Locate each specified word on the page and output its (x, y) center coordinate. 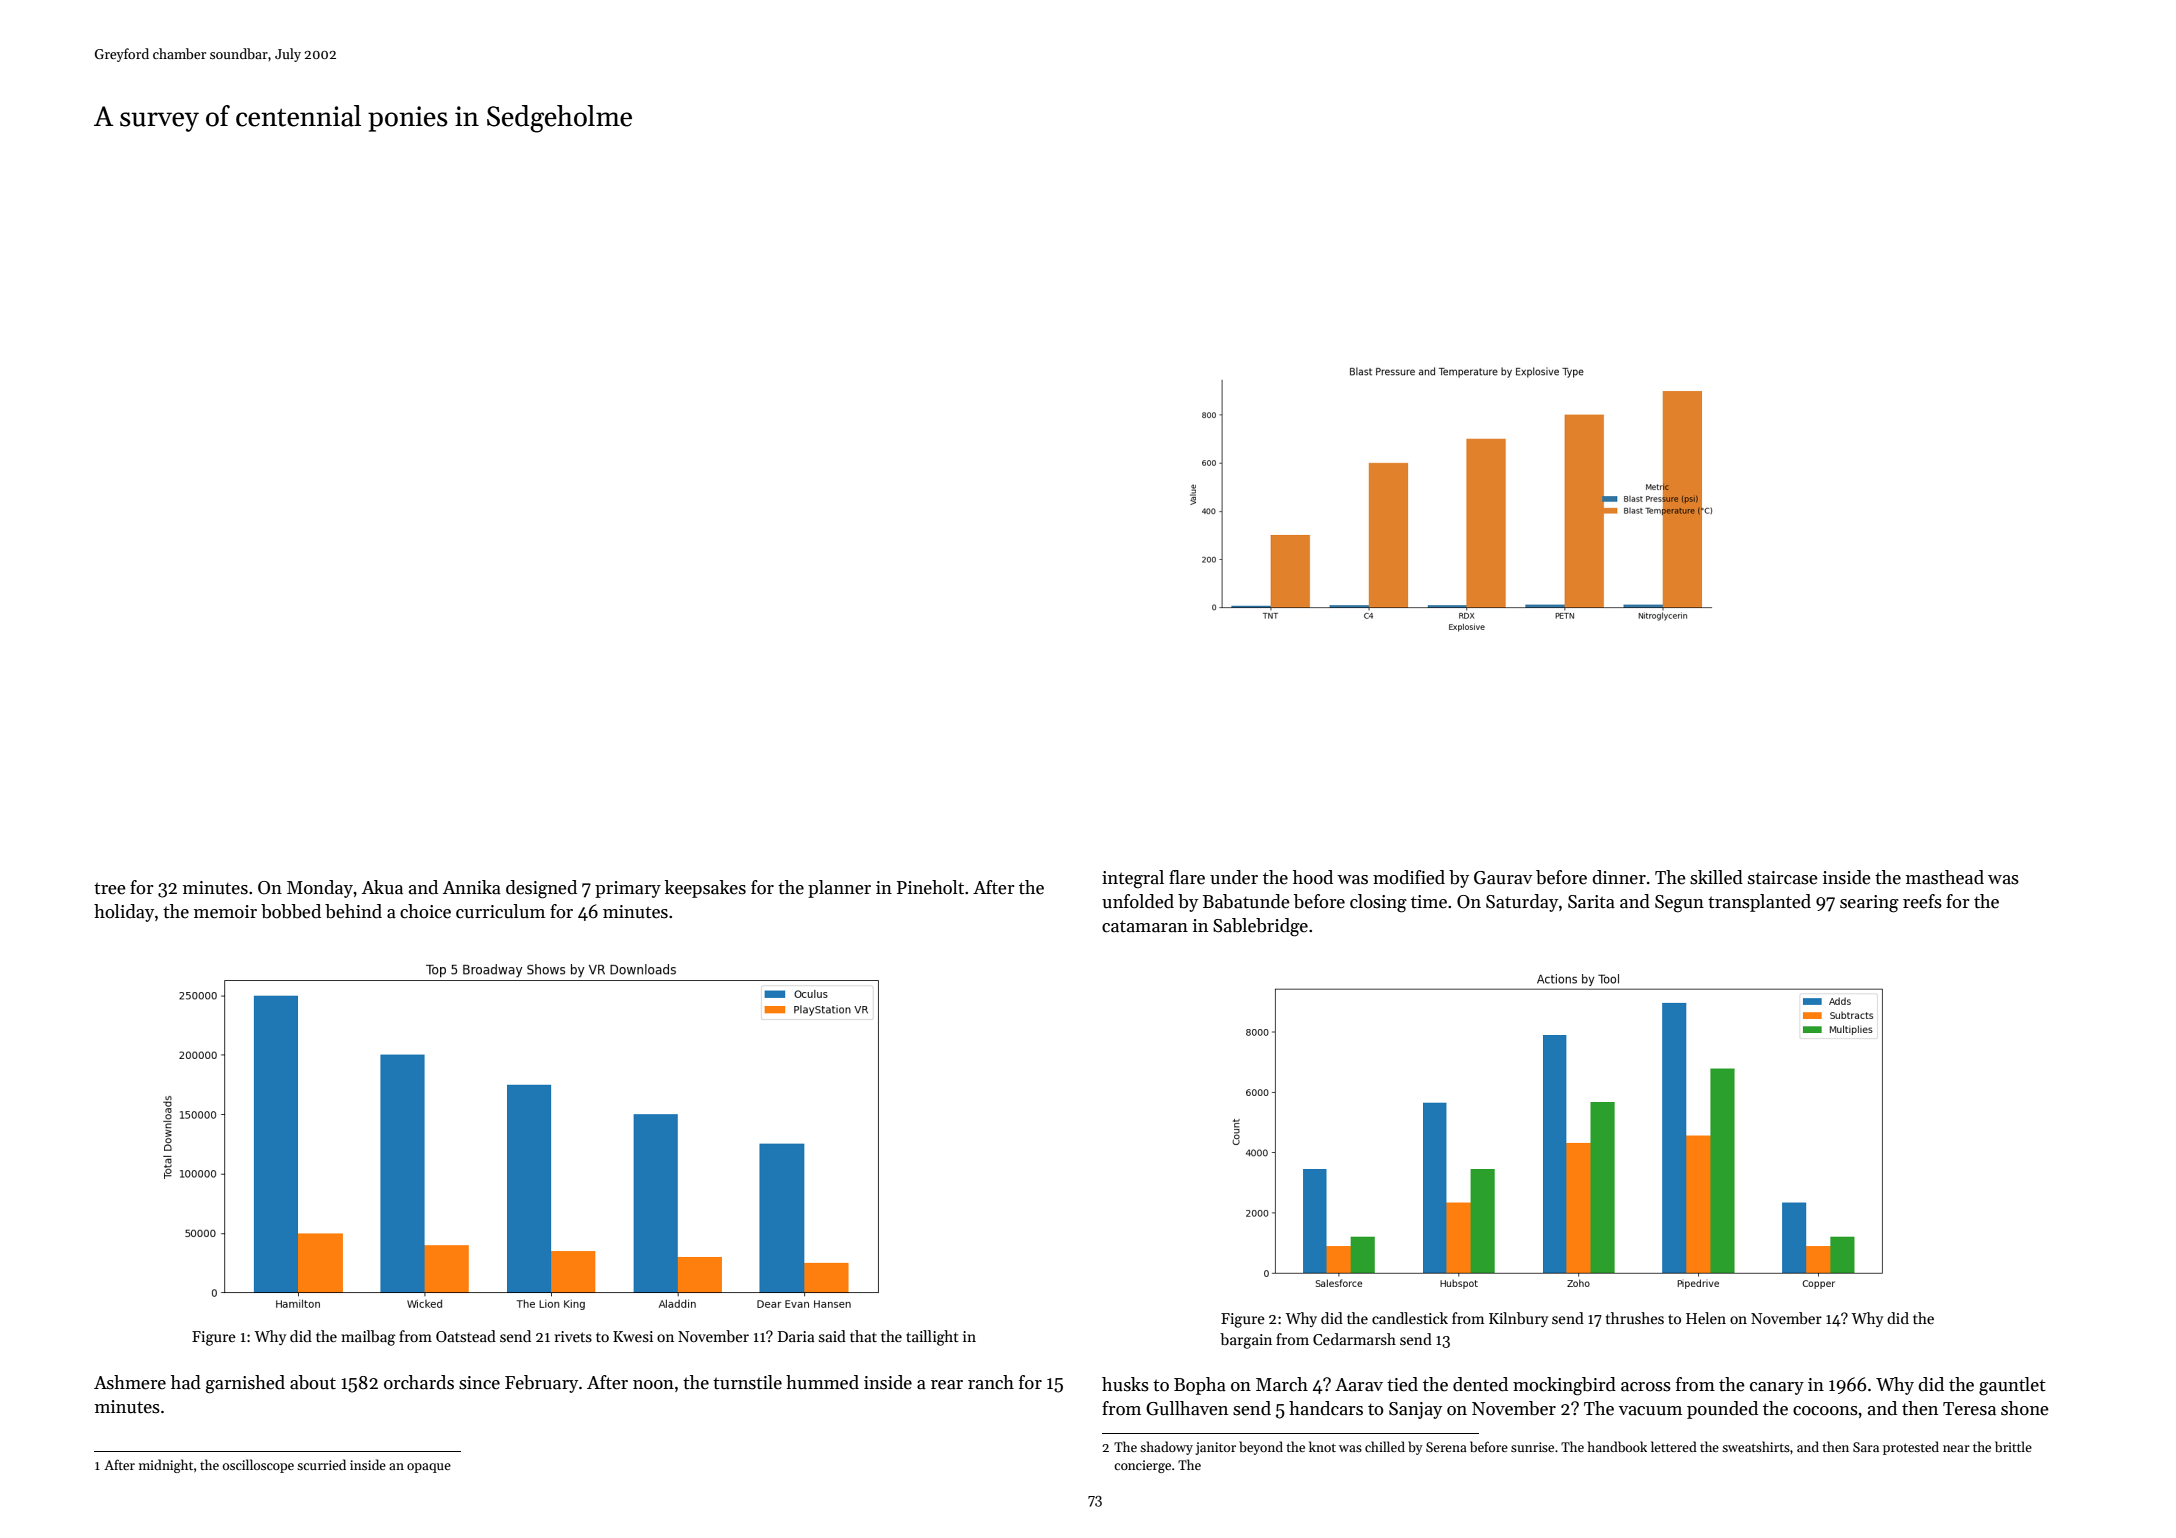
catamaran (1145, 926)
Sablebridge (1260, 927)
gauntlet (2012, 1386)
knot (1322, 1446)
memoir (225, 912)
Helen (1706, 1318)
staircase (1783, 878)
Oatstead (466, 1336)
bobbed (291, 911)
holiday (124, 913)
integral (1133, 879)
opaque (429, 1468)
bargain (1246, 1341)
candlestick (1410, 1318)
